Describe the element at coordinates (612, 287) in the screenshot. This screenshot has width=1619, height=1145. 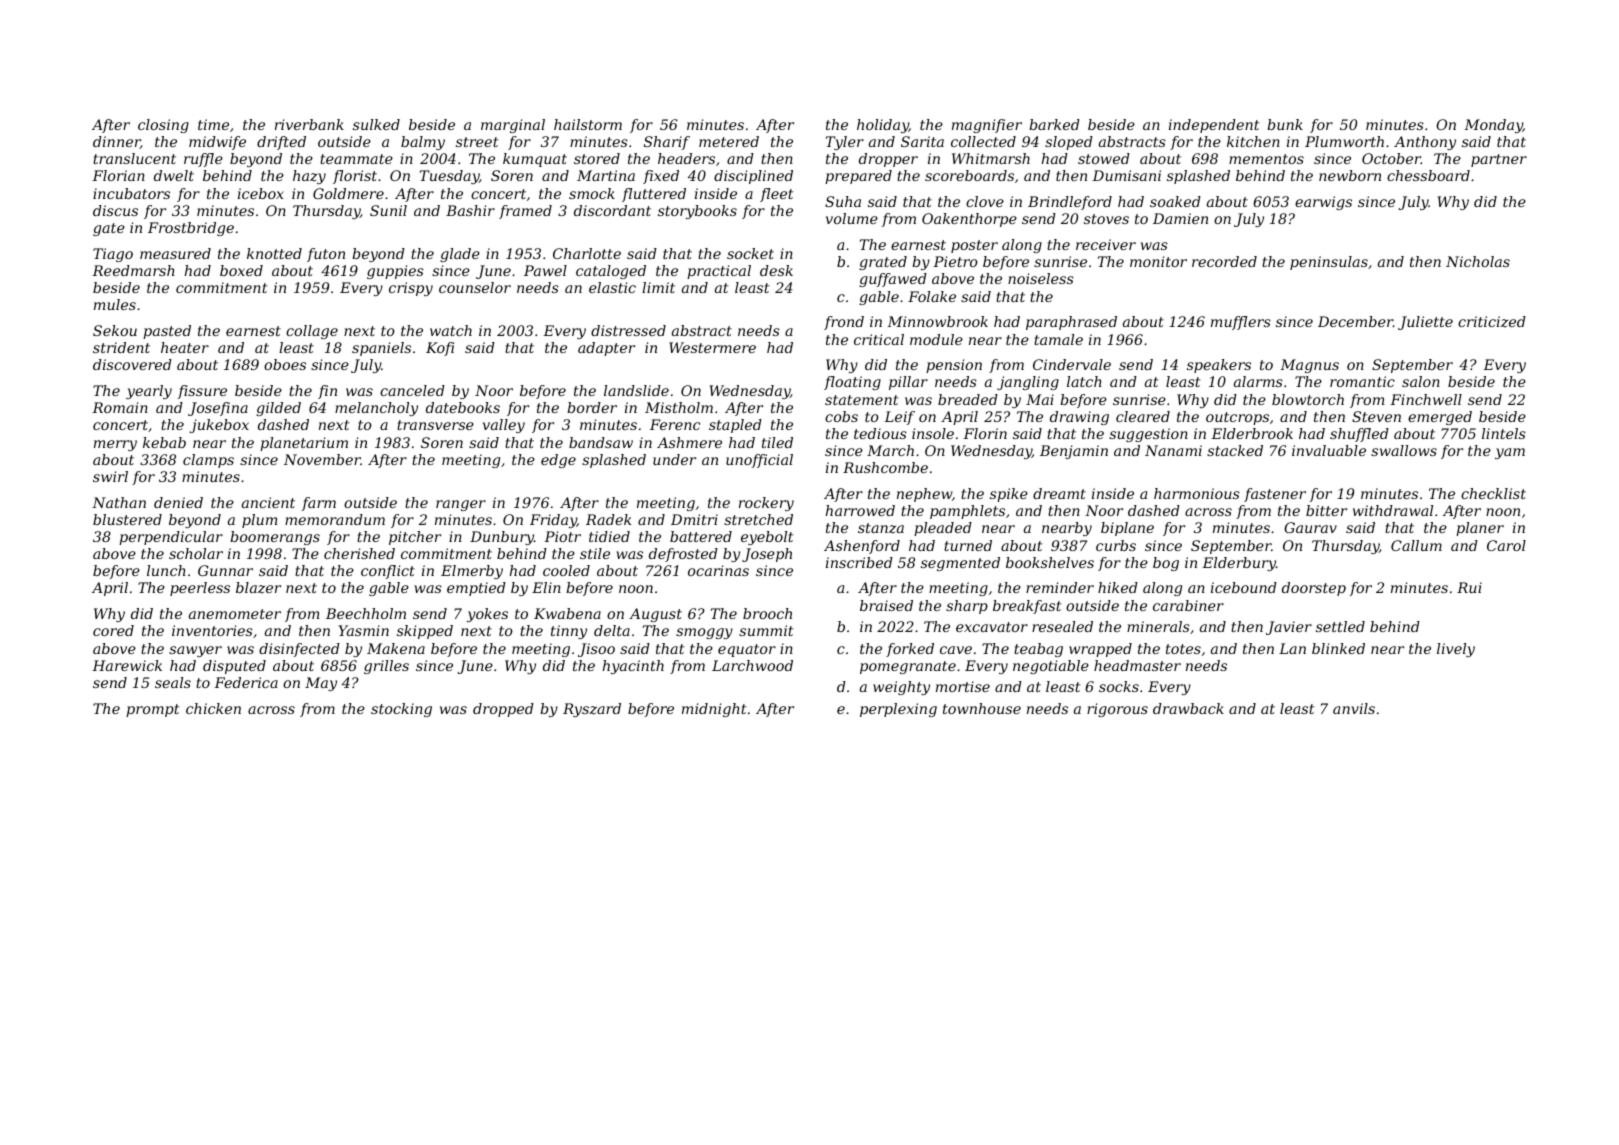
I see `elastic` at that location.
